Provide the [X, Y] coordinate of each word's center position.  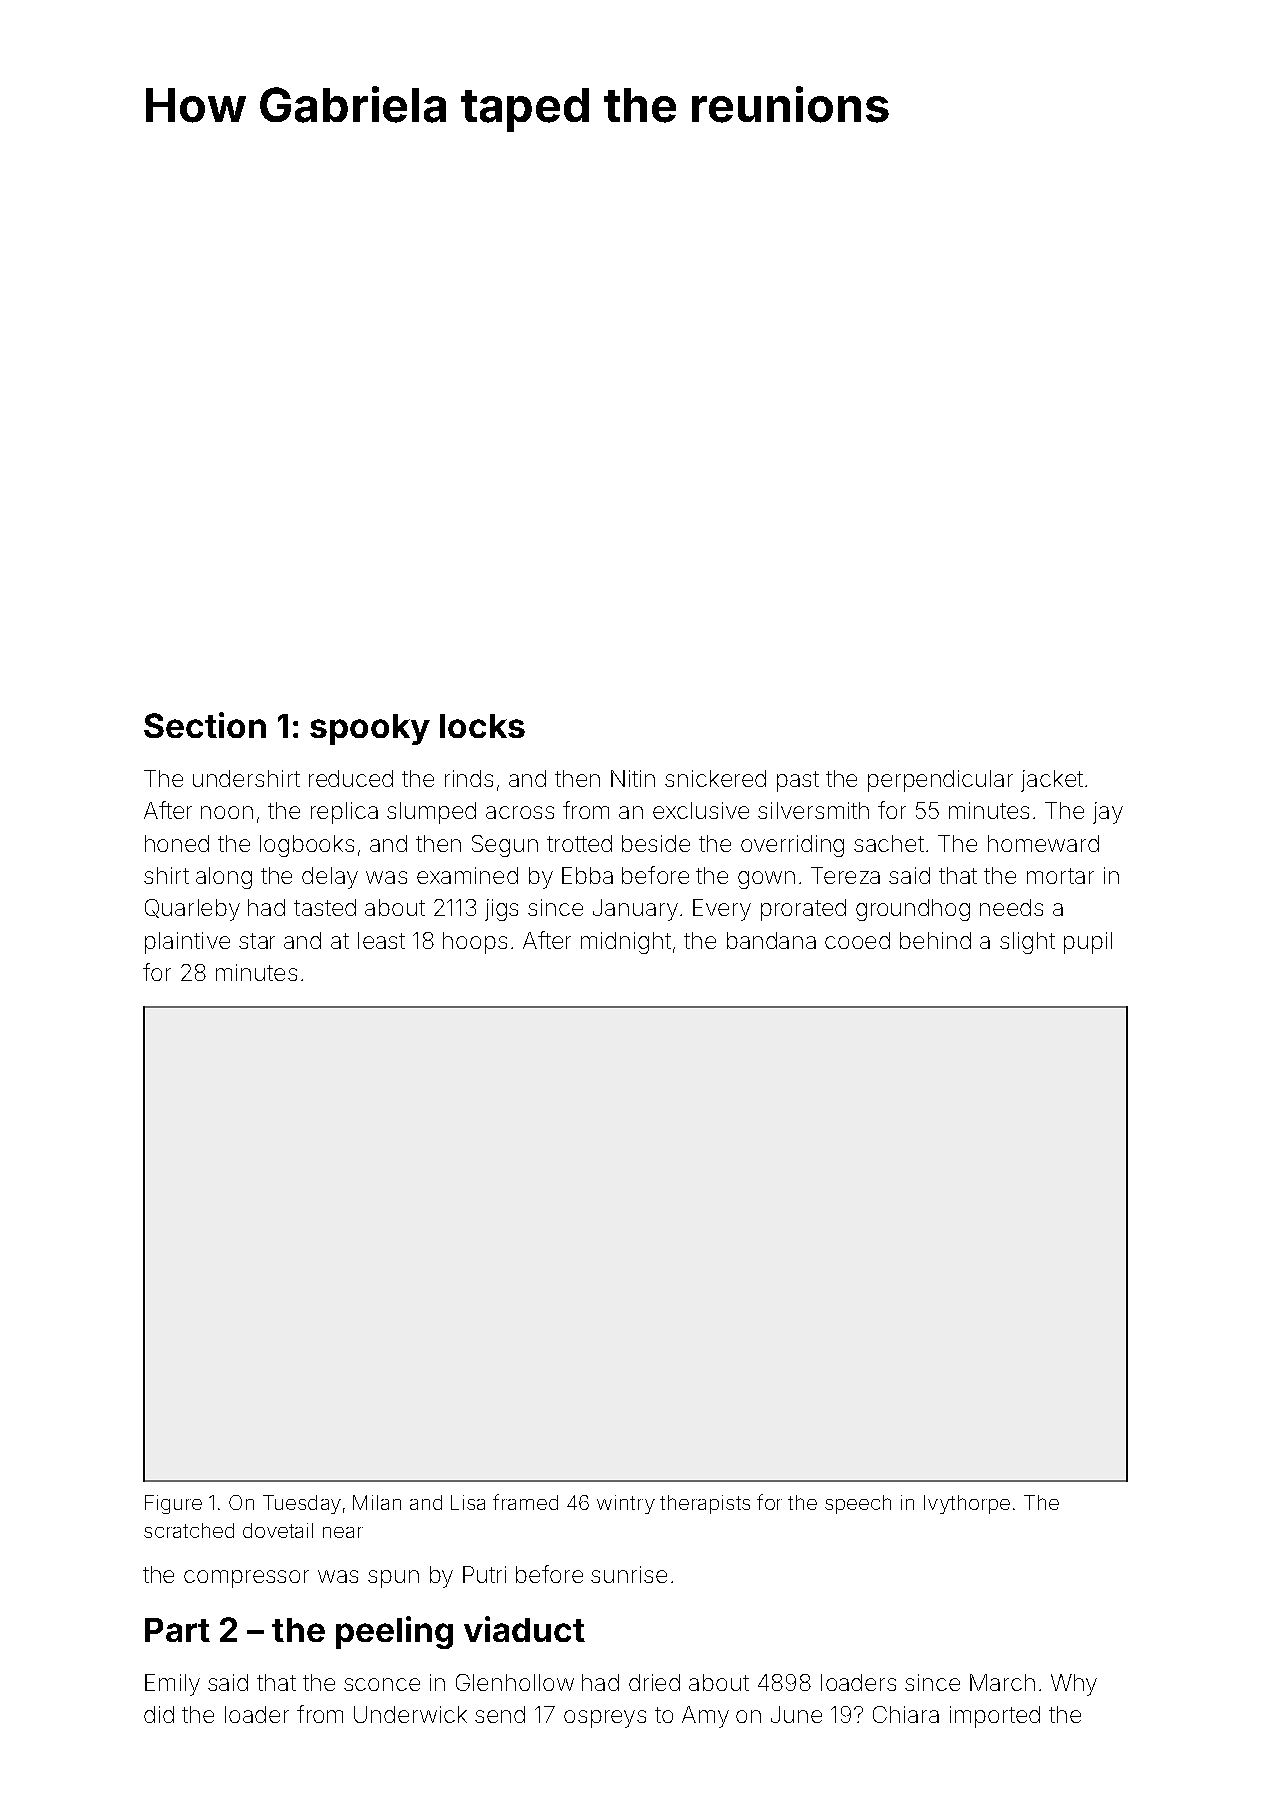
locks [482, 726]
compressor [246, 1579]
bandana [771, 940]
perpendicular [940, 781]
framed [525, 1502]
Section [205, 725]
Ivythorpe [967, 1504]
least [381, 940]
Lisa [468, 1502]
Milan [377, 1502]
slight [1027, 943]
